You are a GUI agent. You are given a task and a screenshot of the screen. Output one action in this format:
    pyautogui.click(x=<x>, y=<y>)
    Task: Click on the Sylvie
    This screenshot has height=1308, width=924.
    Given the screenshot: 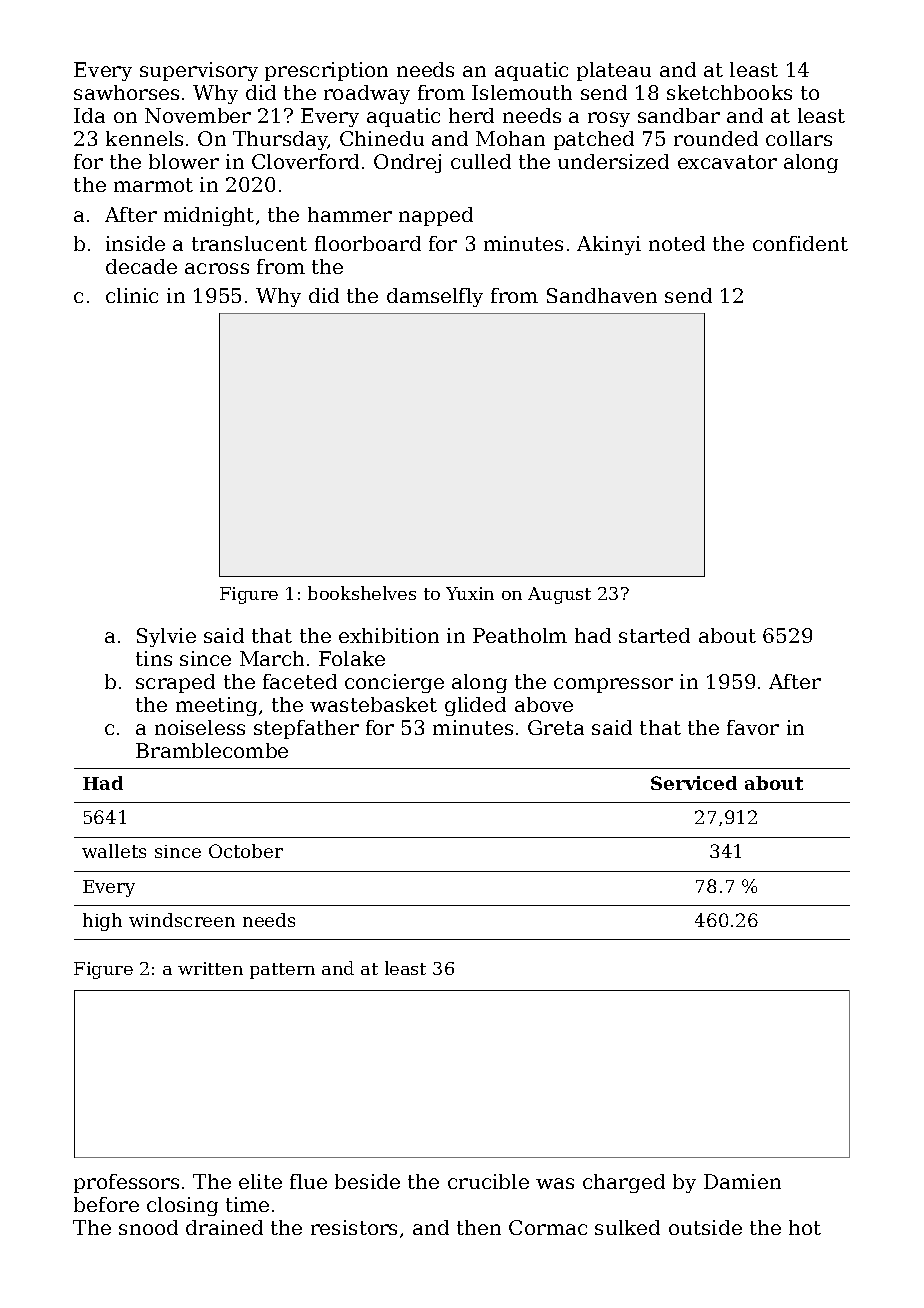 What is the action you would take?
    pyautogui.click(x=166, y=637)
